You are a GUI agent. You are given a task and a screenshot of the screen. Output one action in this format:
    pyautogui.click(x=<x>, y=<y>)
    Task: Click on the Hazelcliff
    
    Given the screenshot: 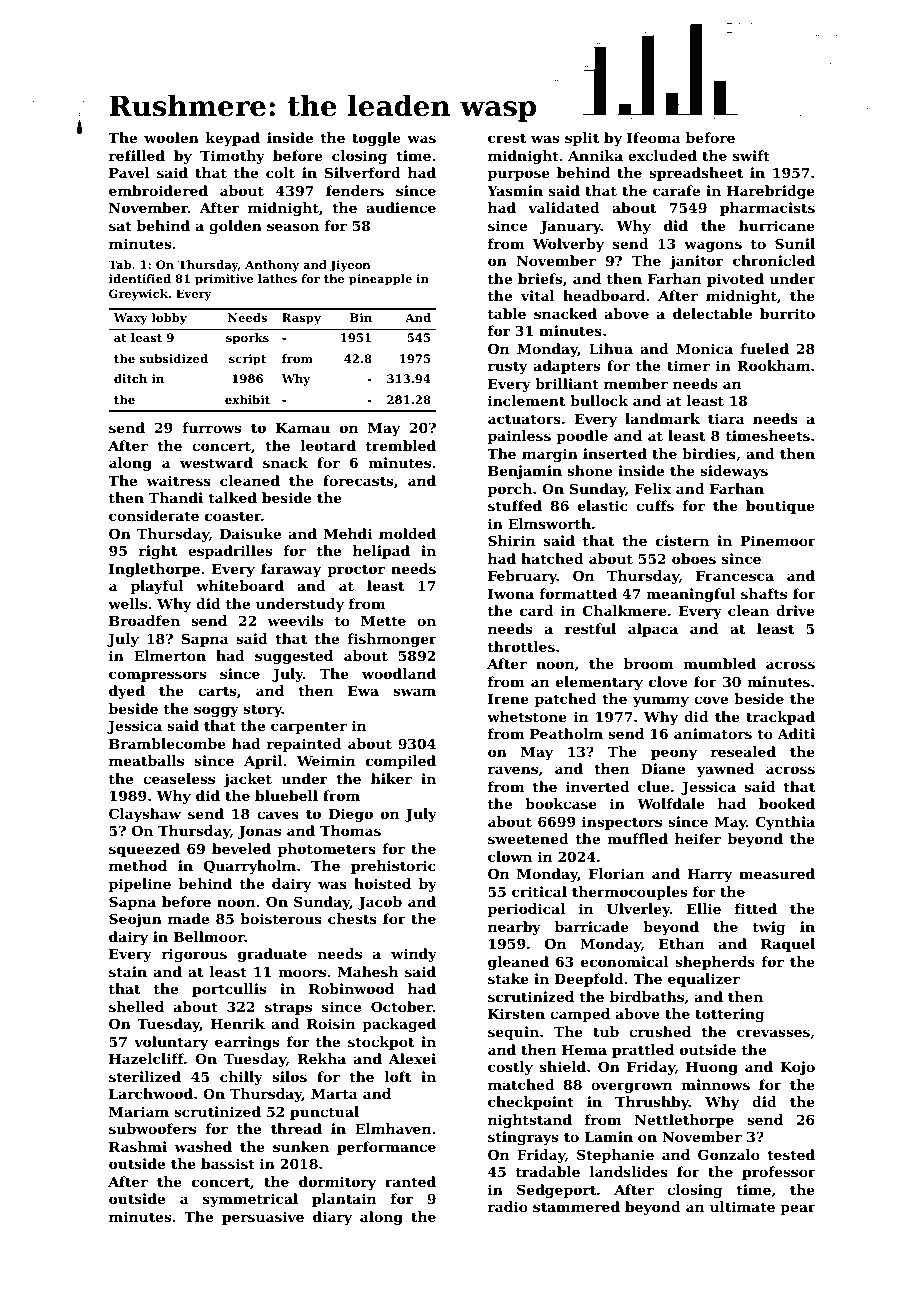 What is the action you would take?
    pyautogui.click(x=146, y=1058)
